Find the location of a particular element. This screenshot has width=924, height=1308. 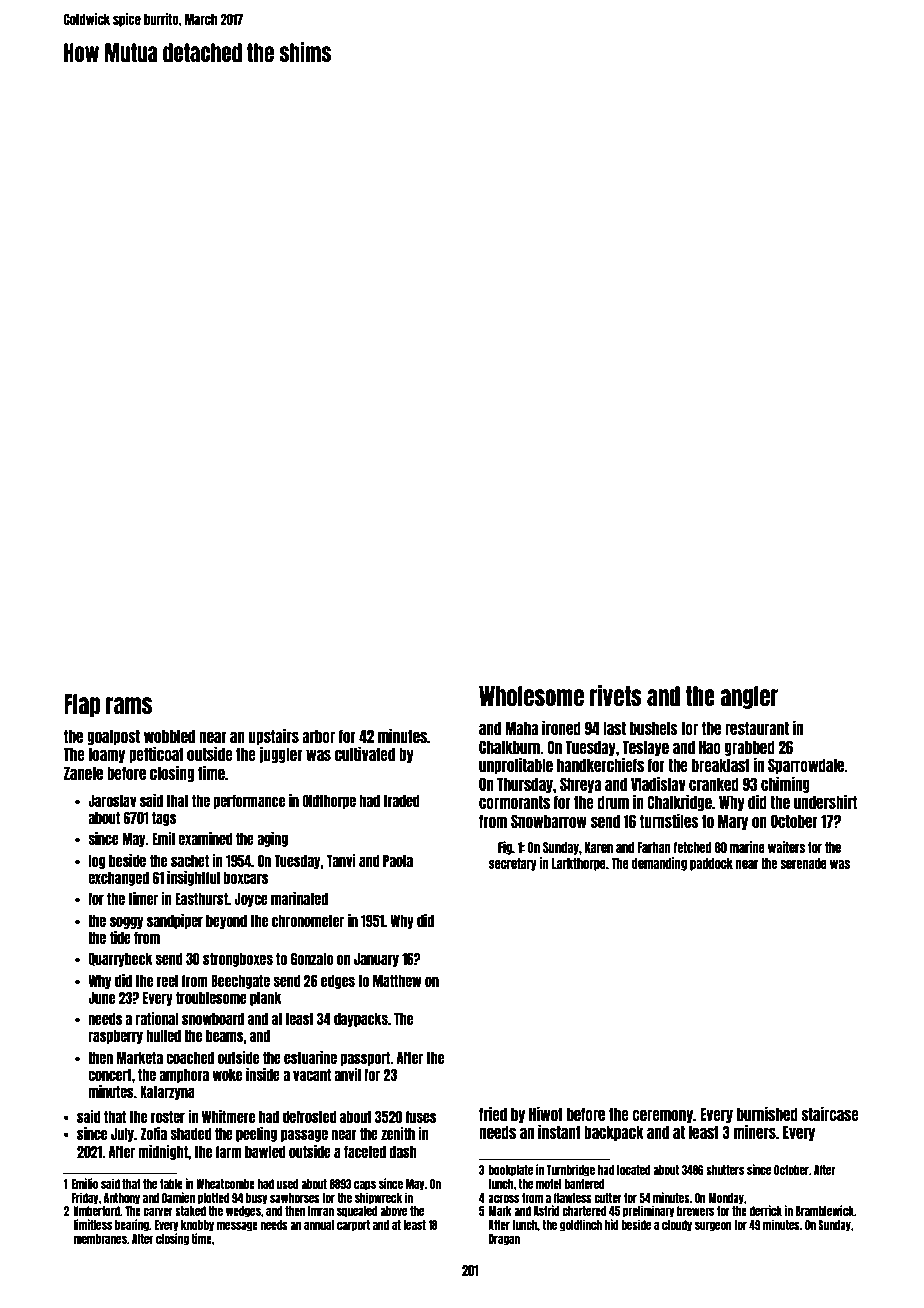

staircase is located at coordinates (830, 1114).
